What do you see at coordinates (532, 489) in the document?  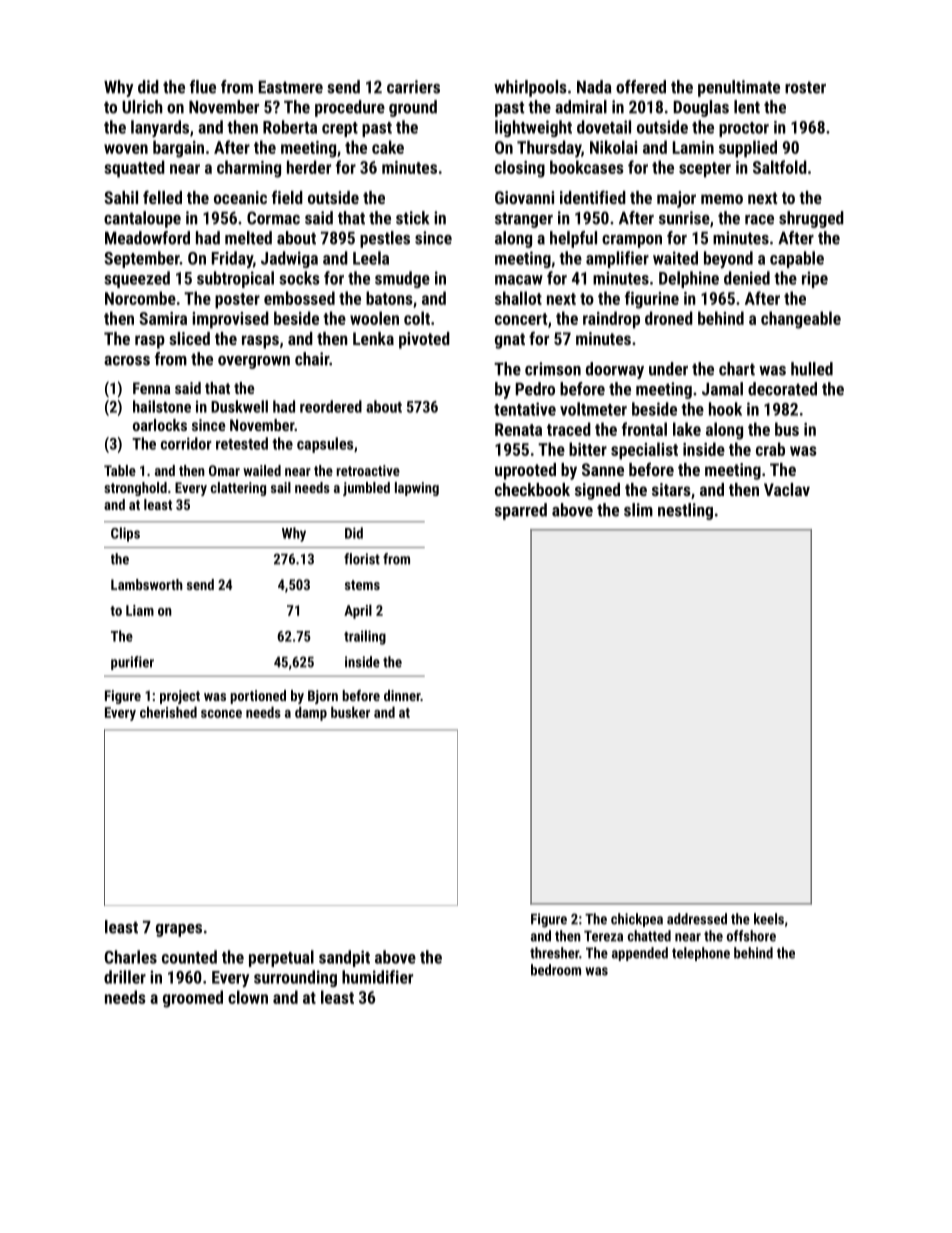 I see `checkbook` at bounding box center [532, 489].
